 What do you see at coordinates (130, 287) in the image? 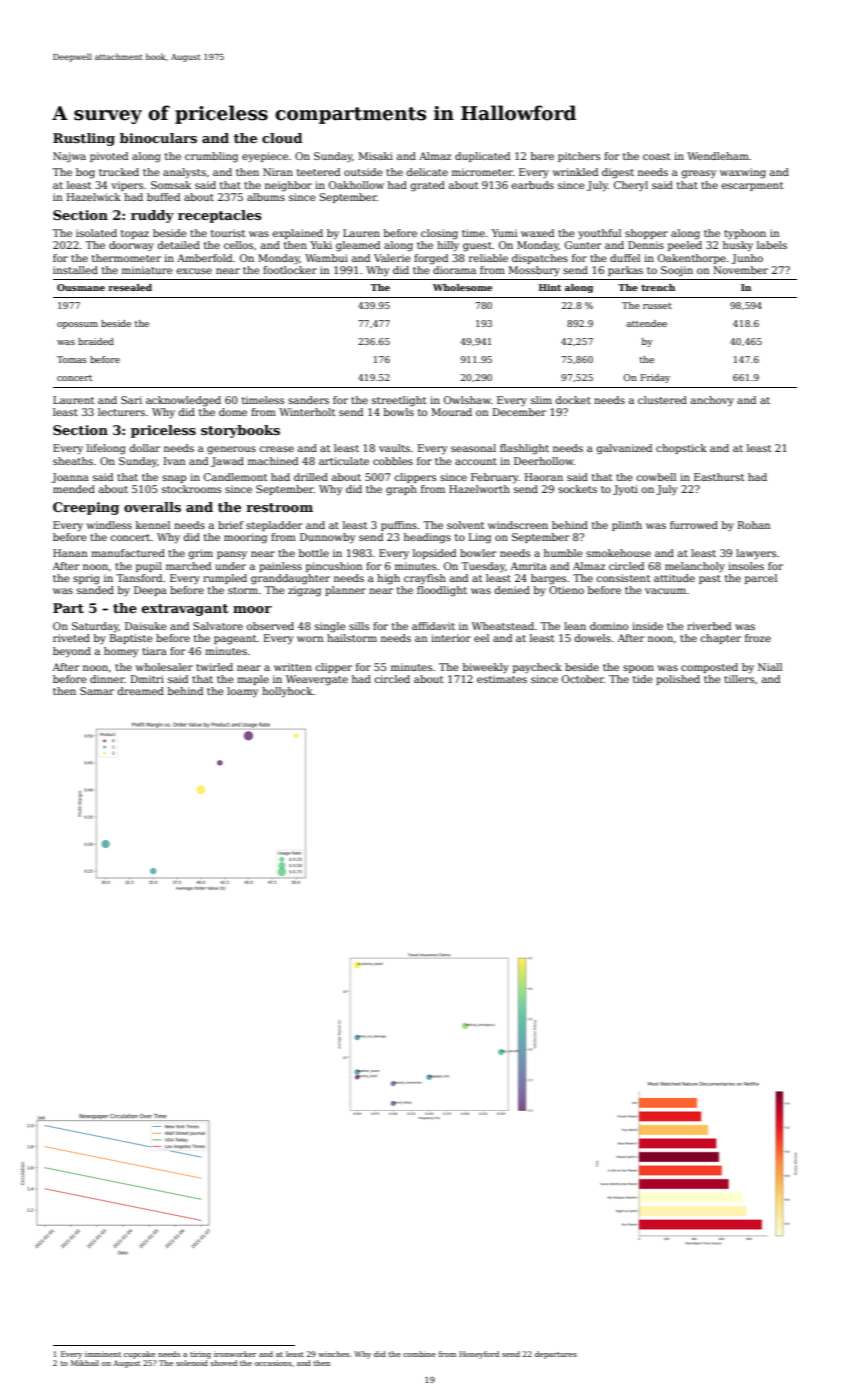
I see `resealed` at bounding box center [130, 287].
